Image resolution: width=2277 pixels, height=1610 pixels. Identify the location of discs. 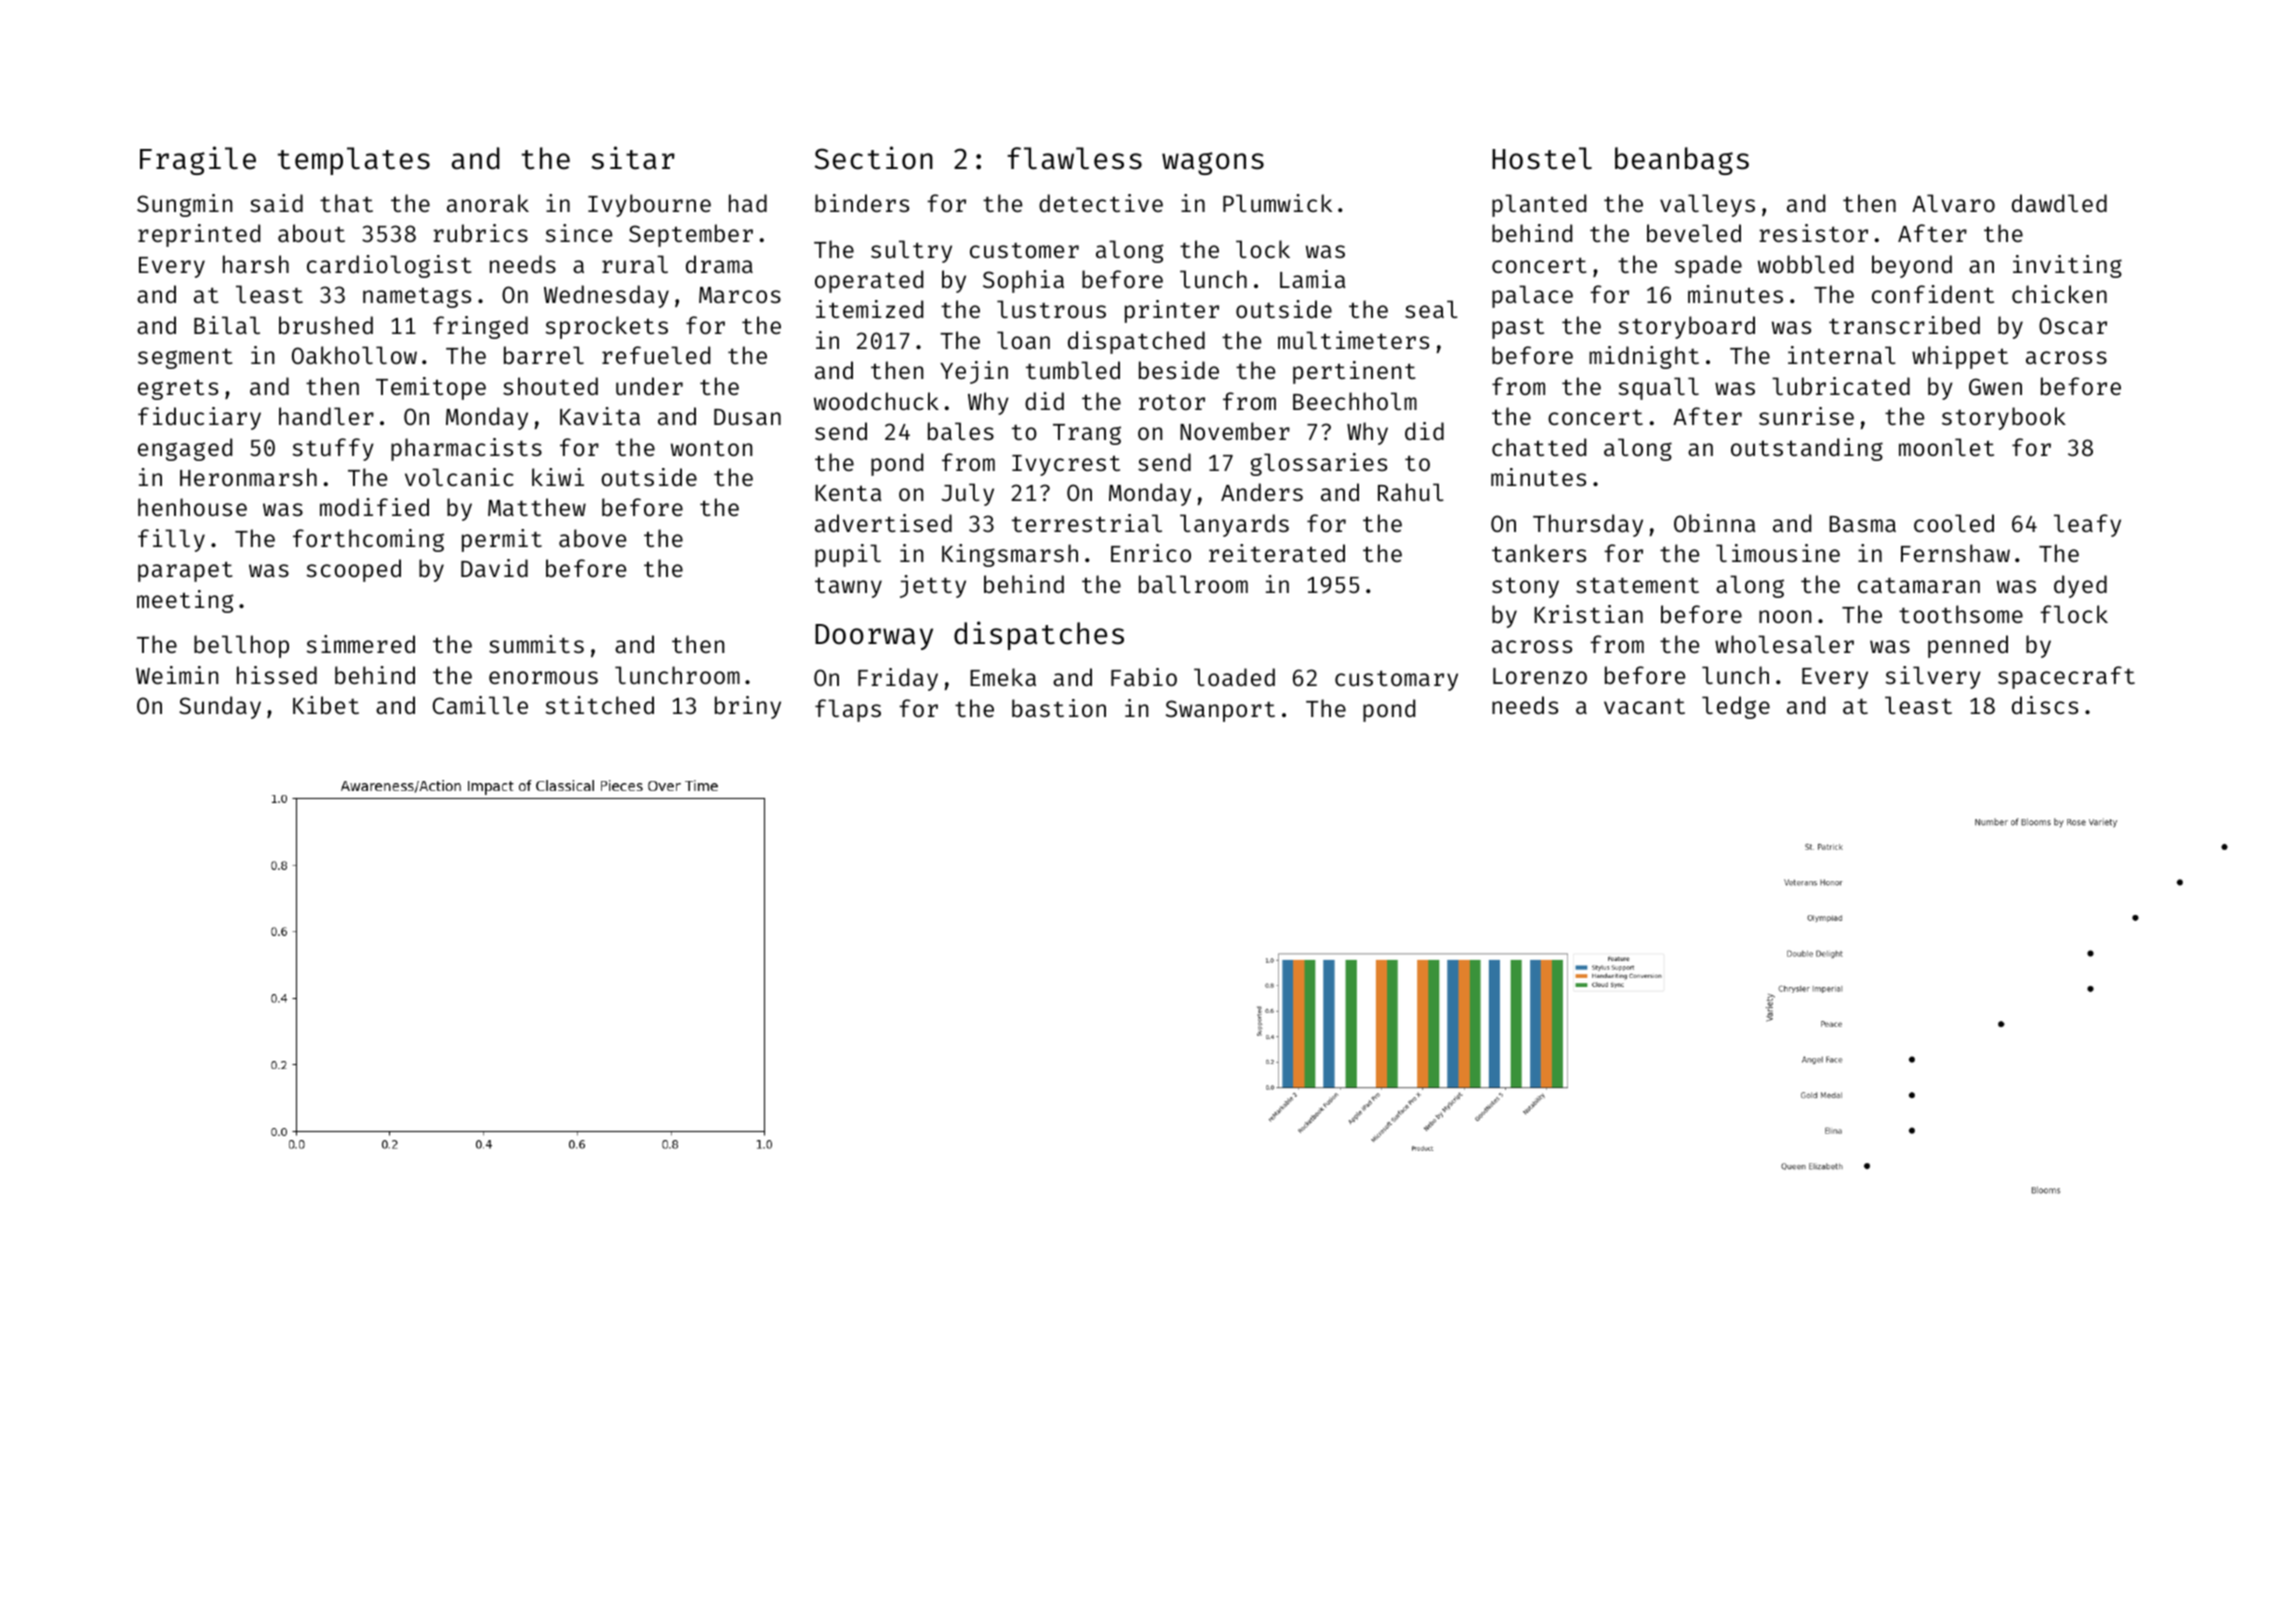
(2045, 705).
